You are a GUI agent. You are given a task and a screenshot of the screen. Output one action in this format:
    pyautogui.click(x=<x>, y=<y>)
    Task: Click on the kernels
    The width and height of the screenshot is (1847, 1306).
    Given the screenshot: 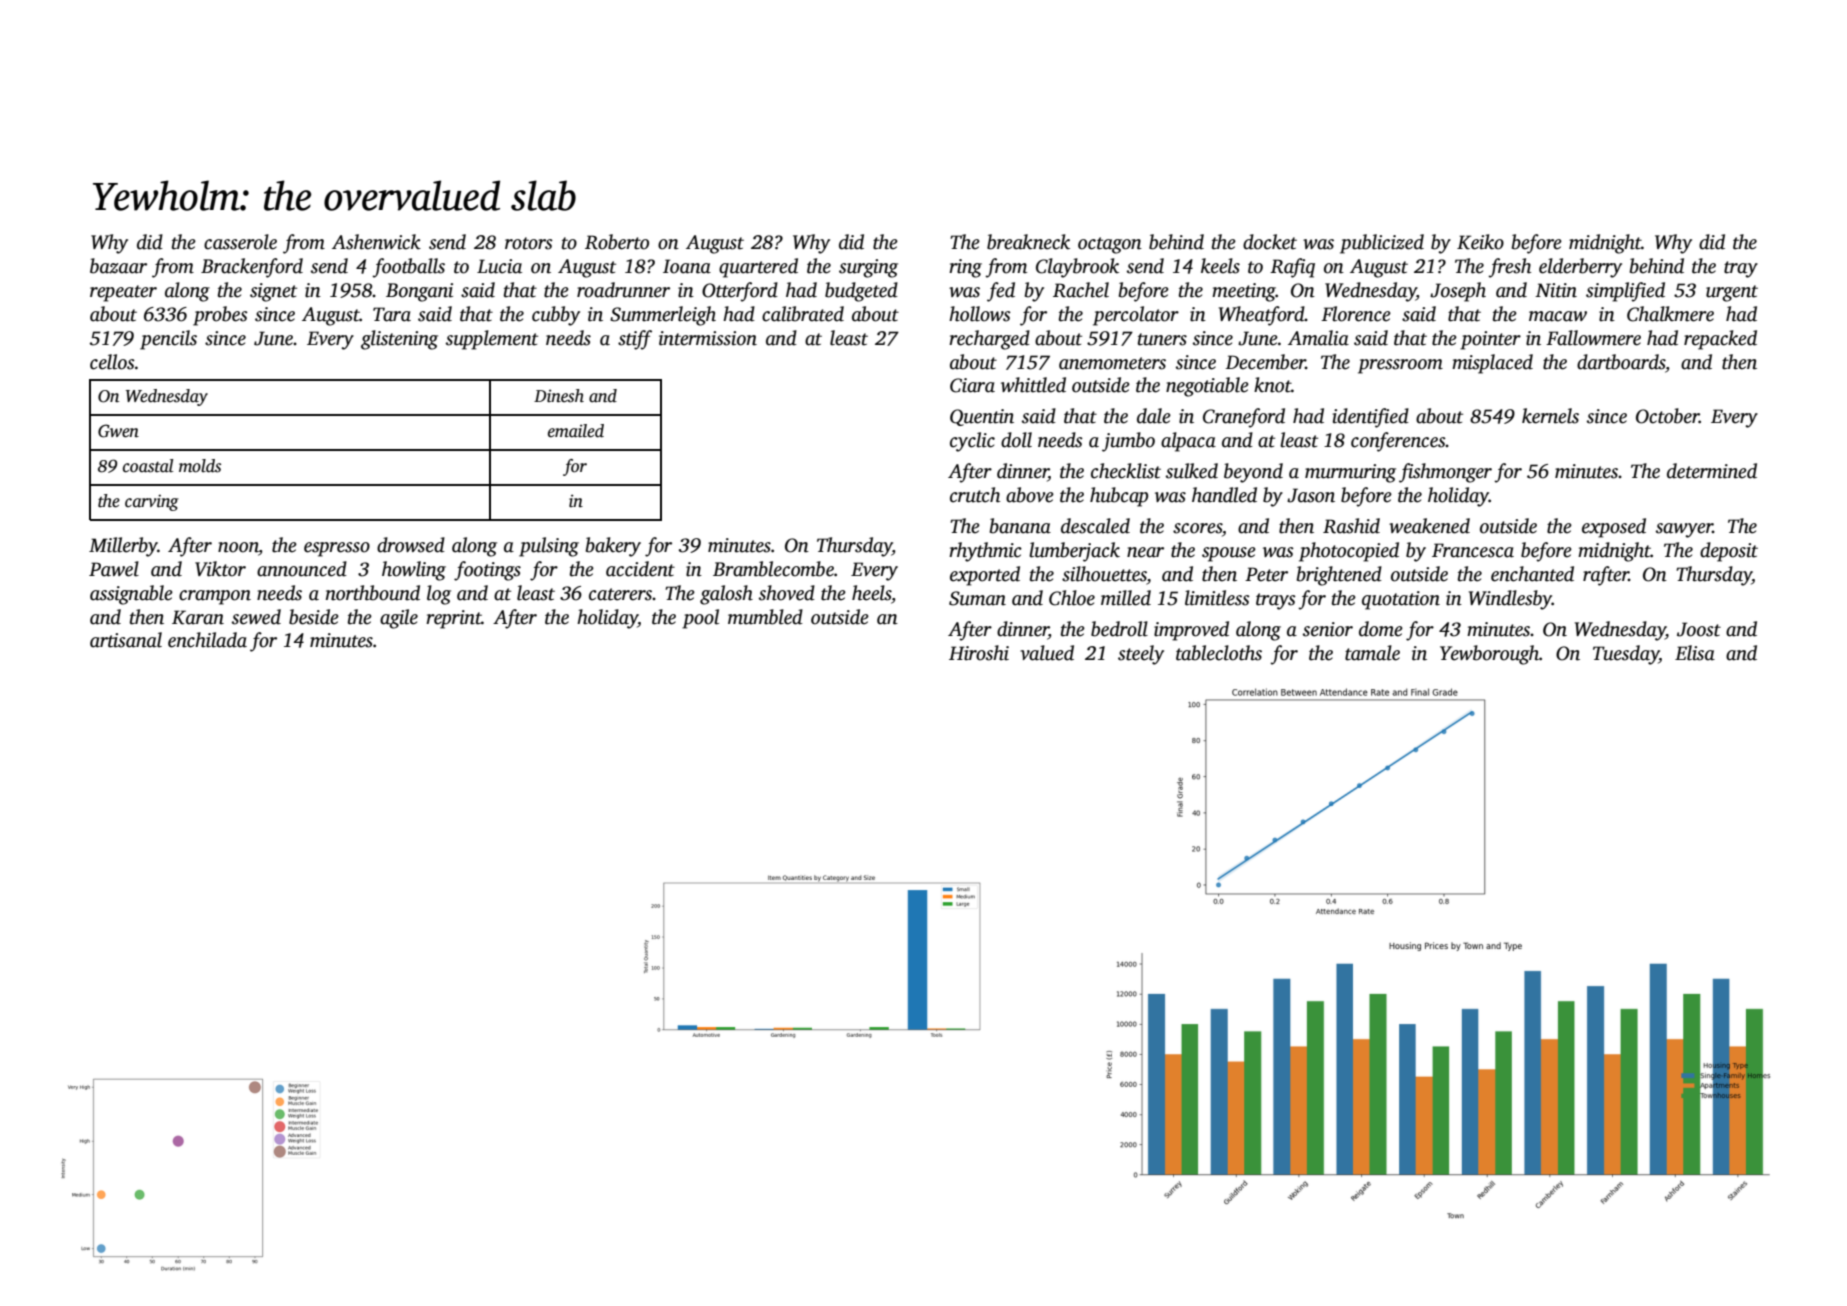 What is the action you would take?
    pyautogui.click(x=1550, y=416)
